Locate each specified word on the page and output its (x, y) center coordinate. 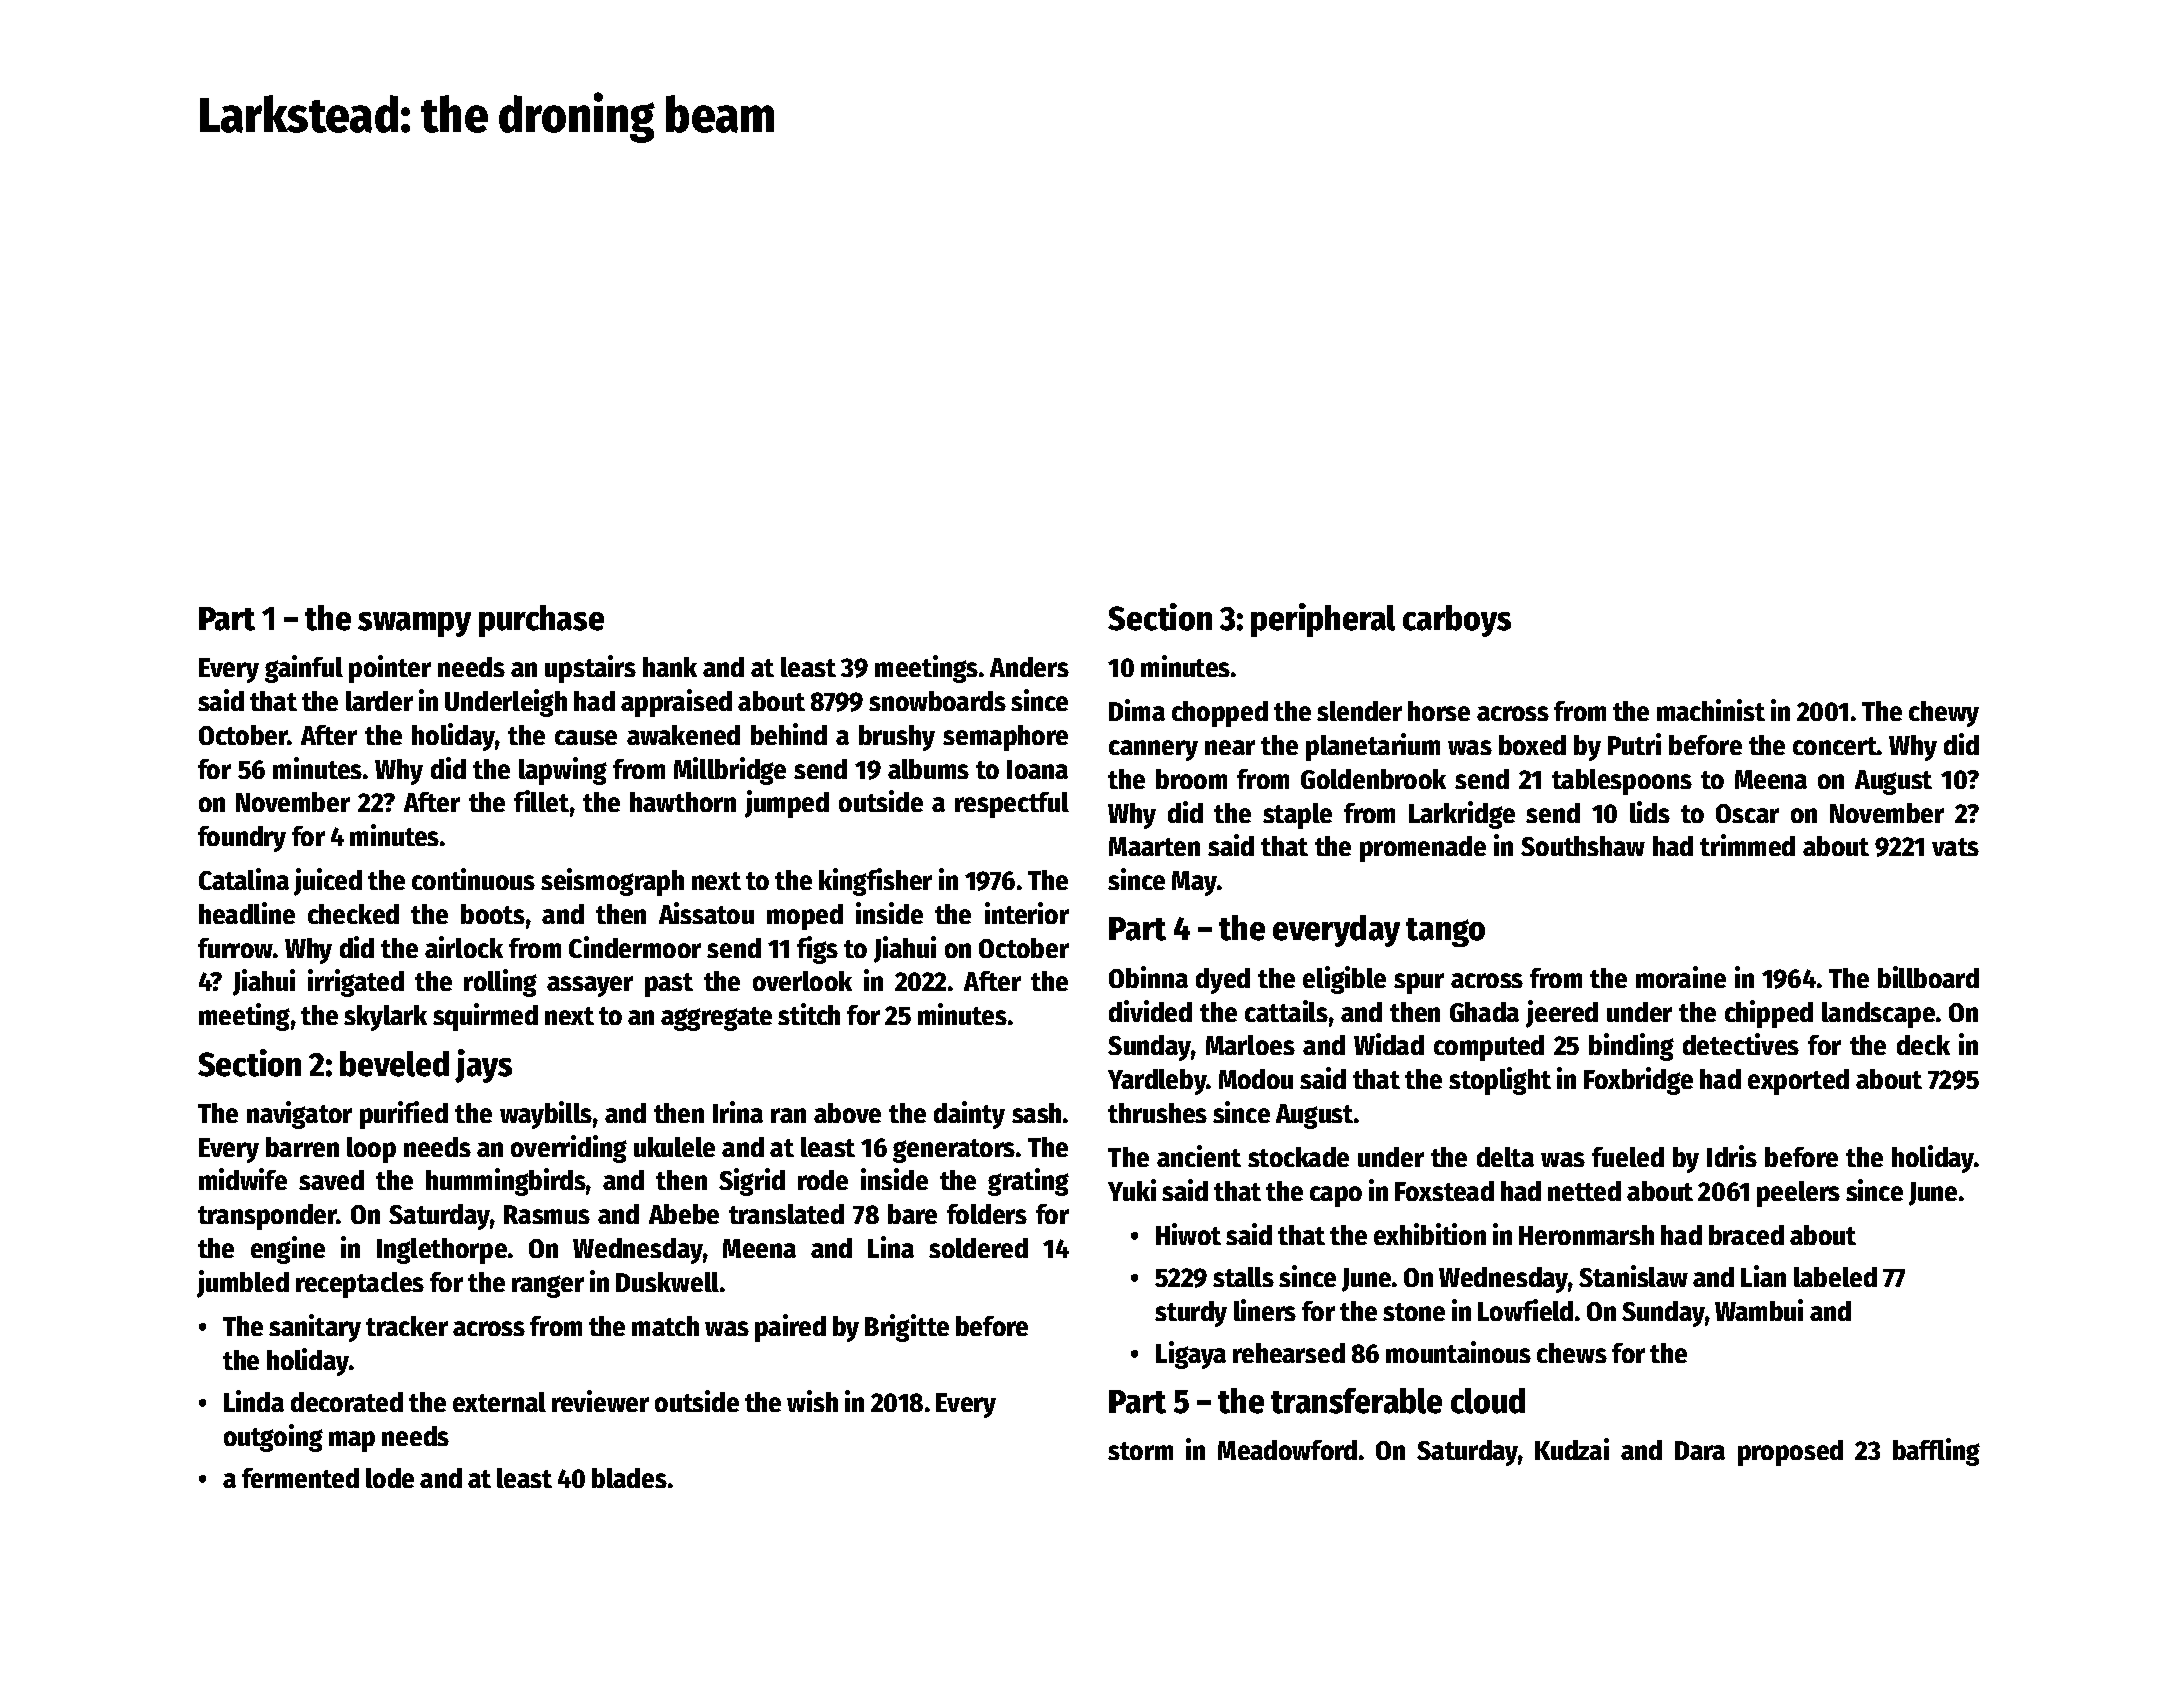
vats (1955, 847)
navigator (299, 1115)
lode (390, 1478)
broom (1191, 779)
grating (1028, 1182)
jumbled (243, 1284)
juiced (328, 882)
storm (1140, 1451)
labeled (1835, 1277)
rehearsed (1289, 1353)
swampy (414, 624)
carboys (1457, 621)
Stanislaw (1633, 1276)
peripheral (1323, 620)
